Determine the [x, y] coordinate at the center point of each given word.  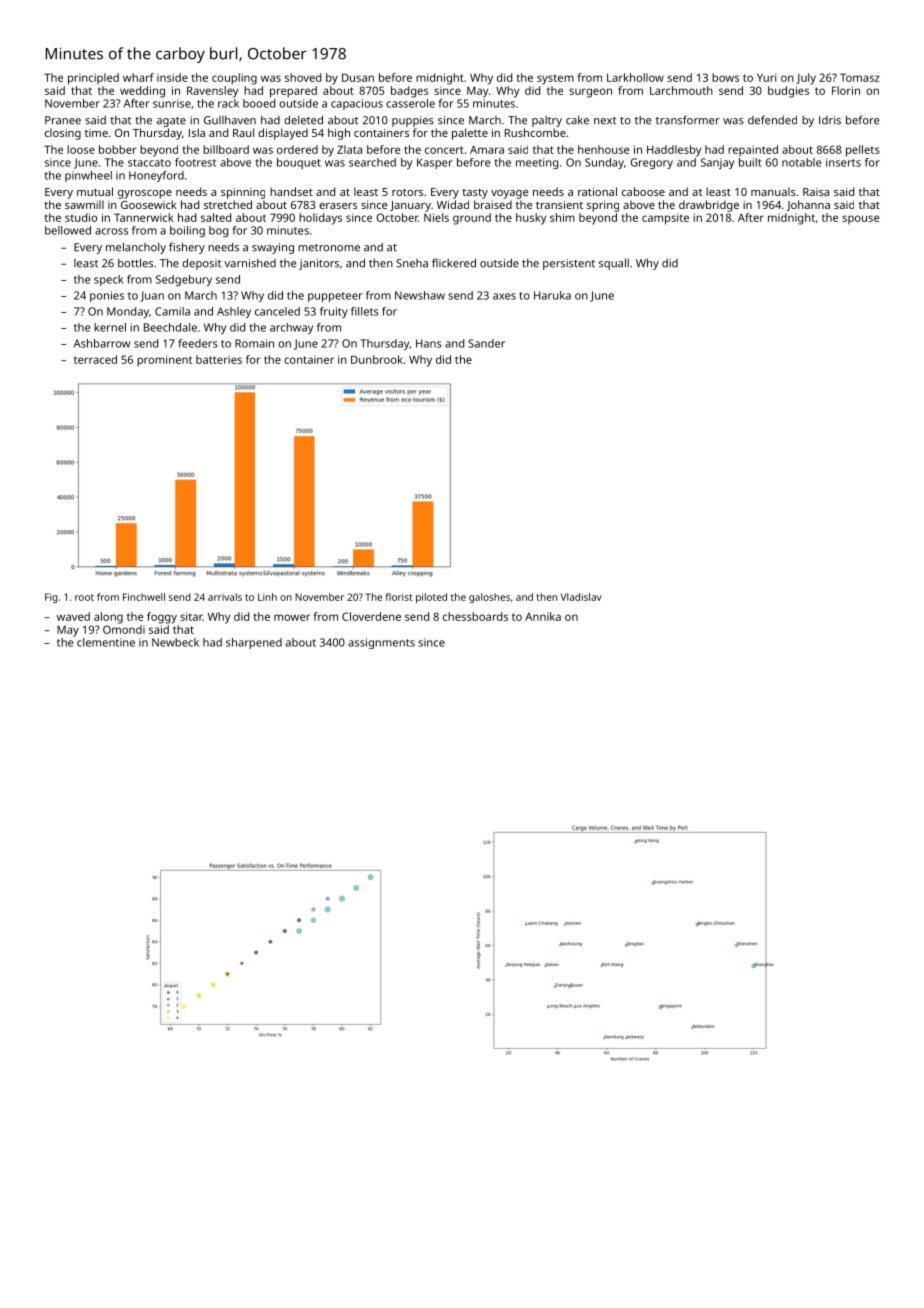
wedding [142, 92]
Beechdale [170, 327]
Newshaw [420, 295]
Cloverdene [371, 616]
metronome [329, 248]
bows [725, 77]
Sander [486, 343]
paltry [547, 121]
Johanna [808, 205]
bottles [135, 263]
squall [614, 264]
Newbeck [175, 642]
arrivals [225, 597]
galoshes [489, 598]
